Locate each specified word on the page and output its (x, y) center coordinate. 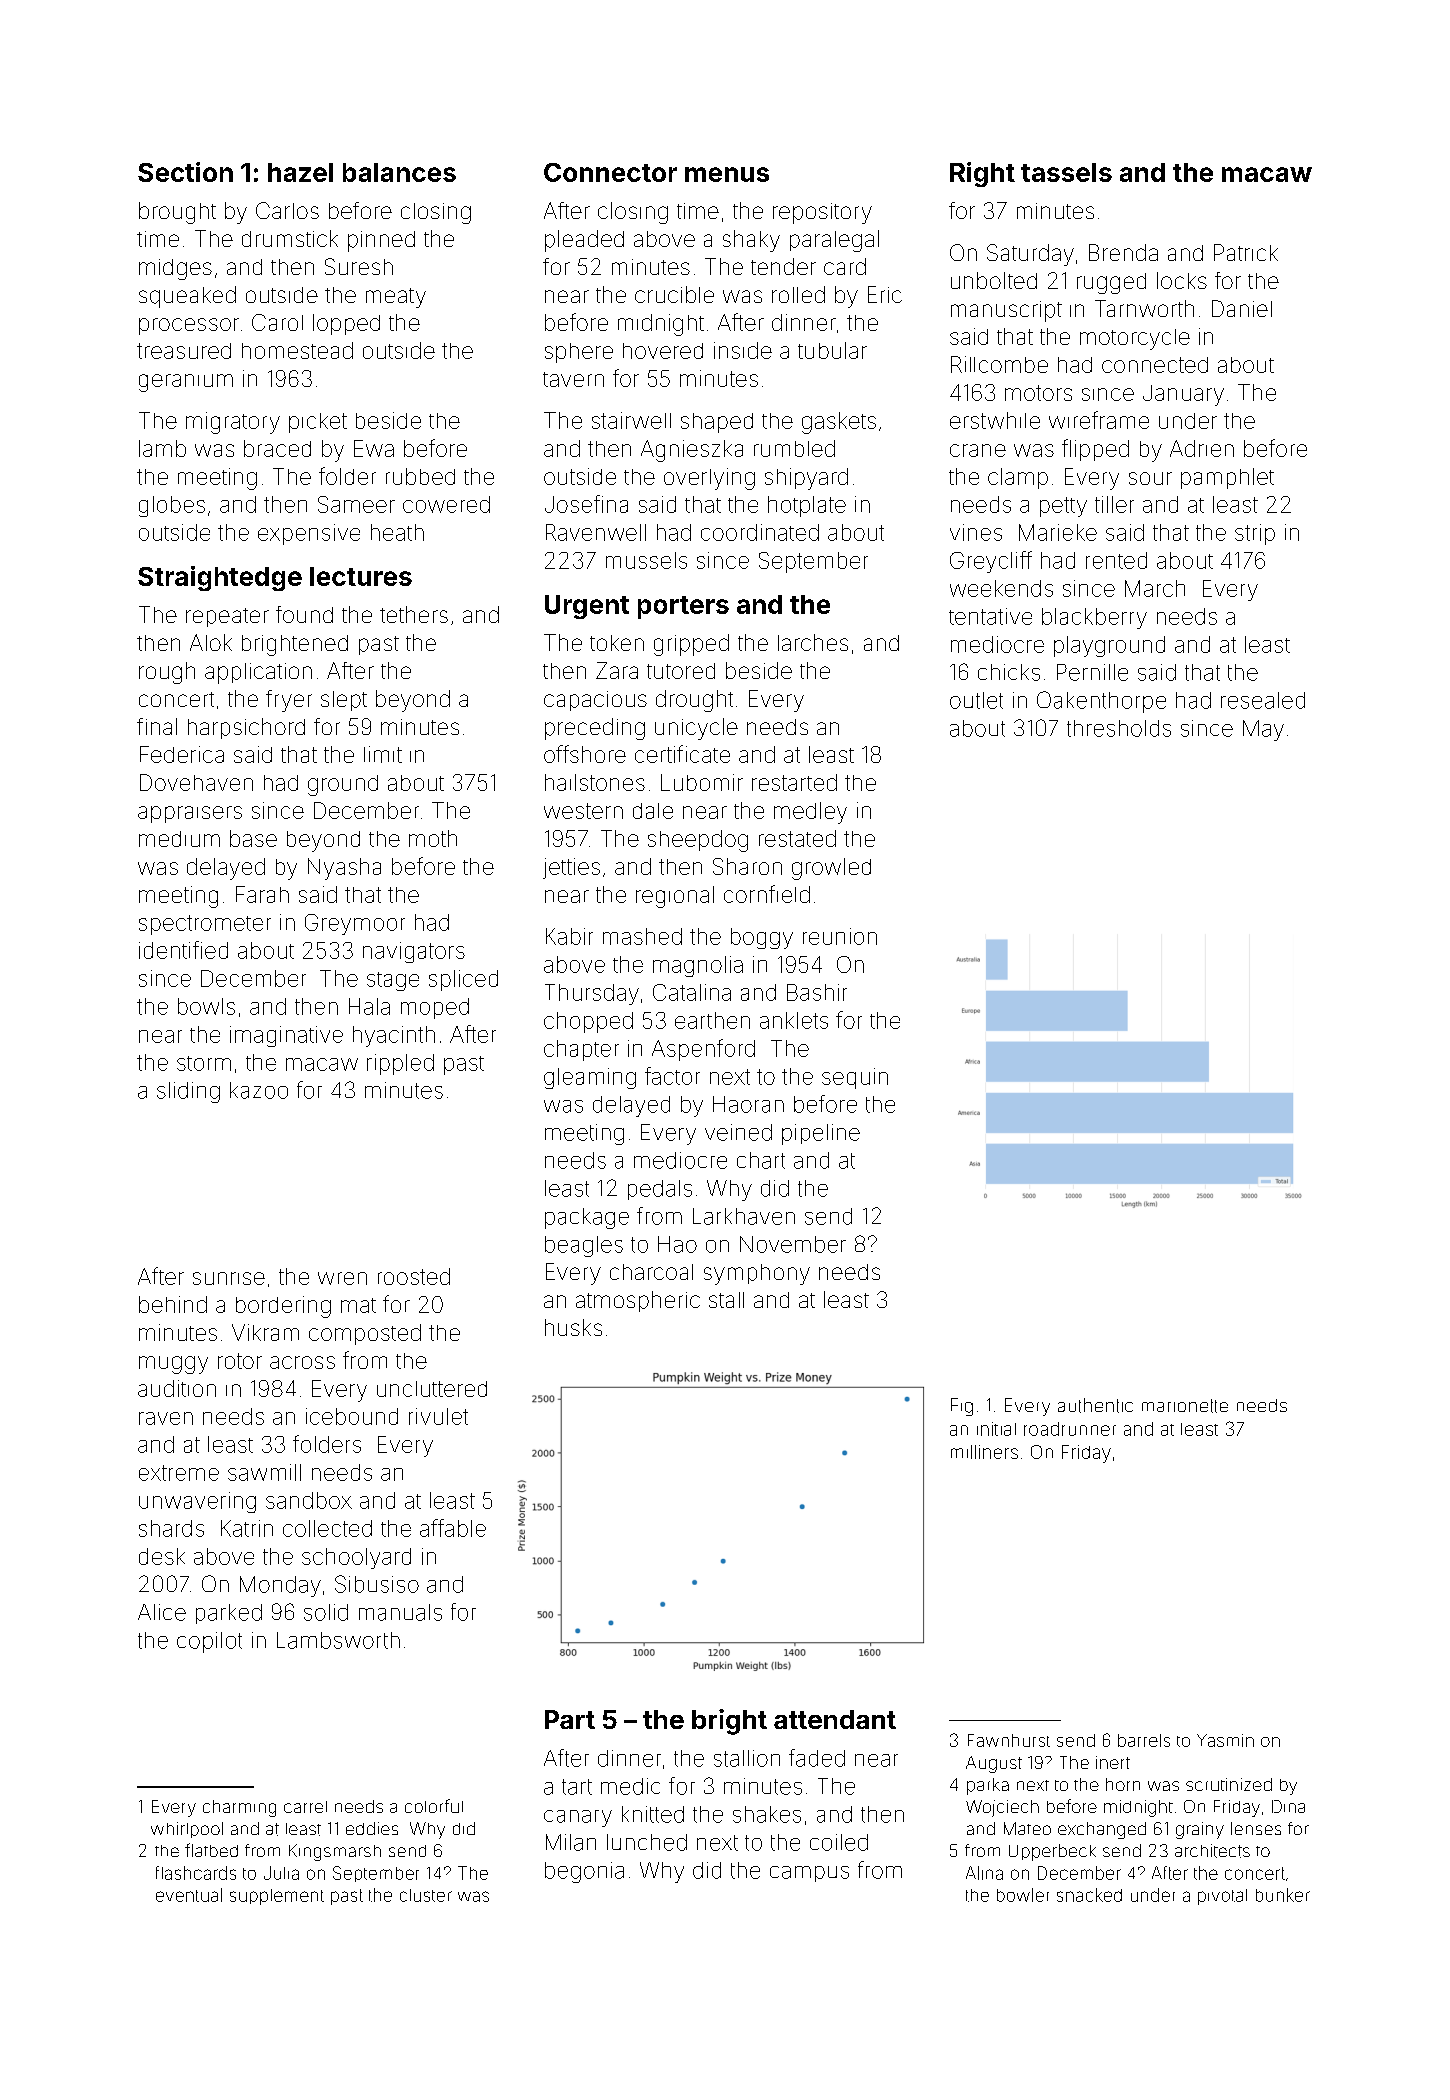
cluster (426, 1895)
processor (189, 326)
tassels (1066, 172)
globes (172, 506)
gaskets (839, 423)
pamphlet (1227, 478)
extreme (179, 1473)
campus (809, 1874)
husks (573, 1327)
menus (727, 174)
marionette (1185, 1406)
